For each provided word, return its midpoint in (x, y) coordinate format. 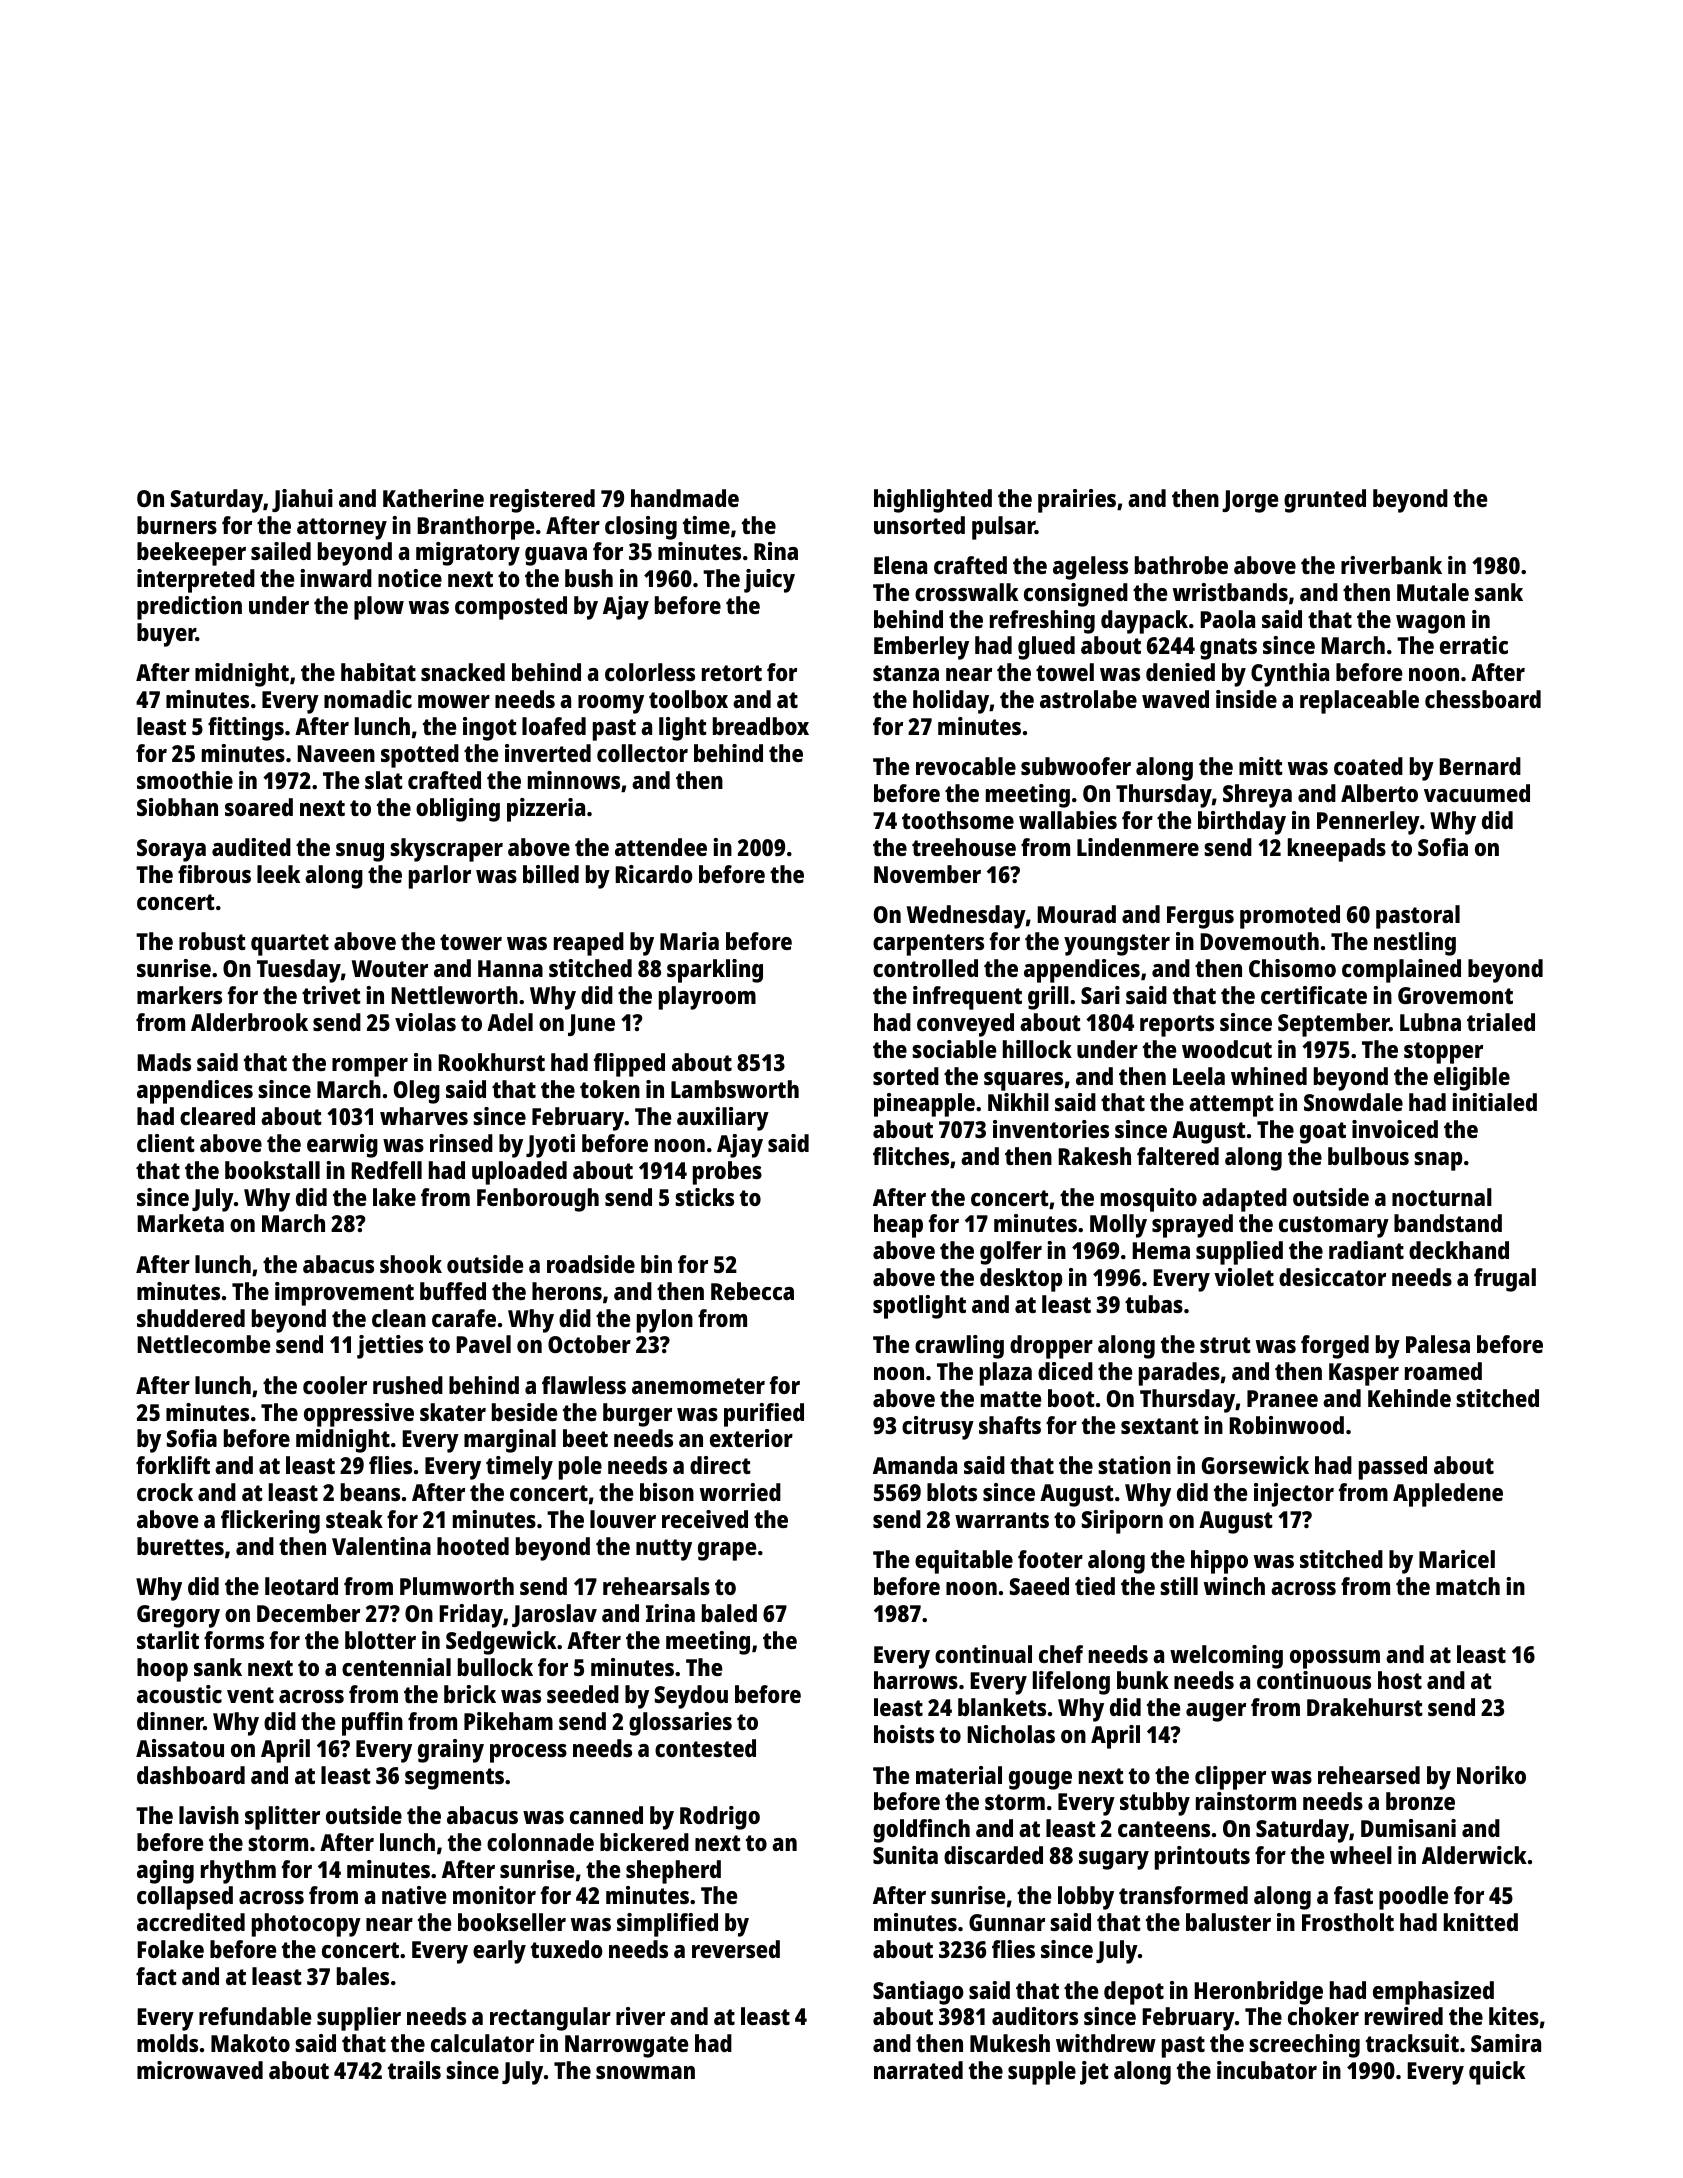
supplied (1239, 1253)
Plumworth (457, 1586)
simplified (667, 1925)
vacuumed (1477, 793)
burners (177, 525)
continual (983, 1654)
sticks (704, 1197)
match (1468, 1586)
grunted (1325, 501)
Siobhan (177, 807)
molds (167, 2043)
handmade (685, 498)
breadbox (761, 726)
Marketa (180, 1223)
